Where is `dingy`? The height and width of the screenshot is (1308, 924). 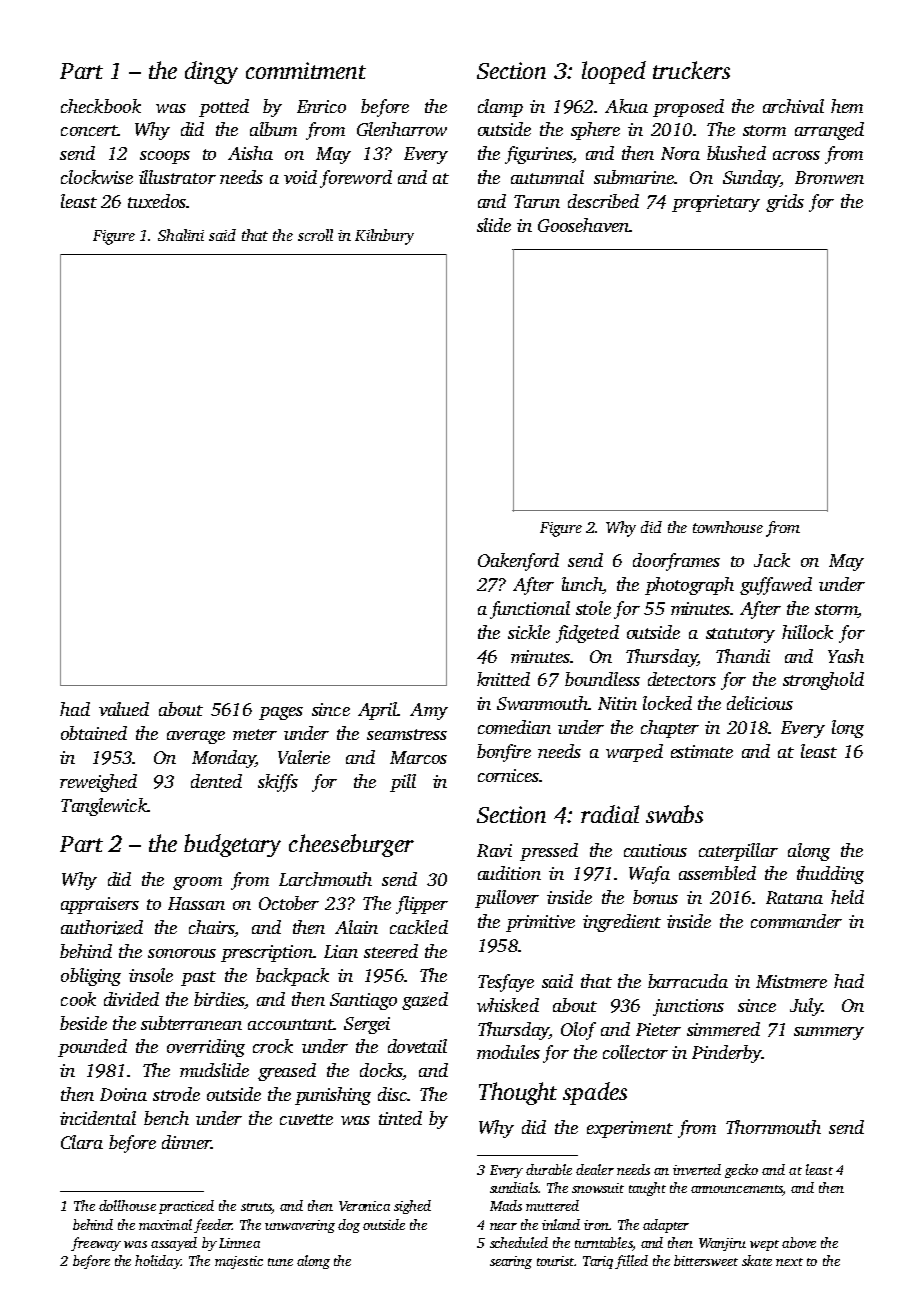 dingy is located at coordinates (211, 72).
